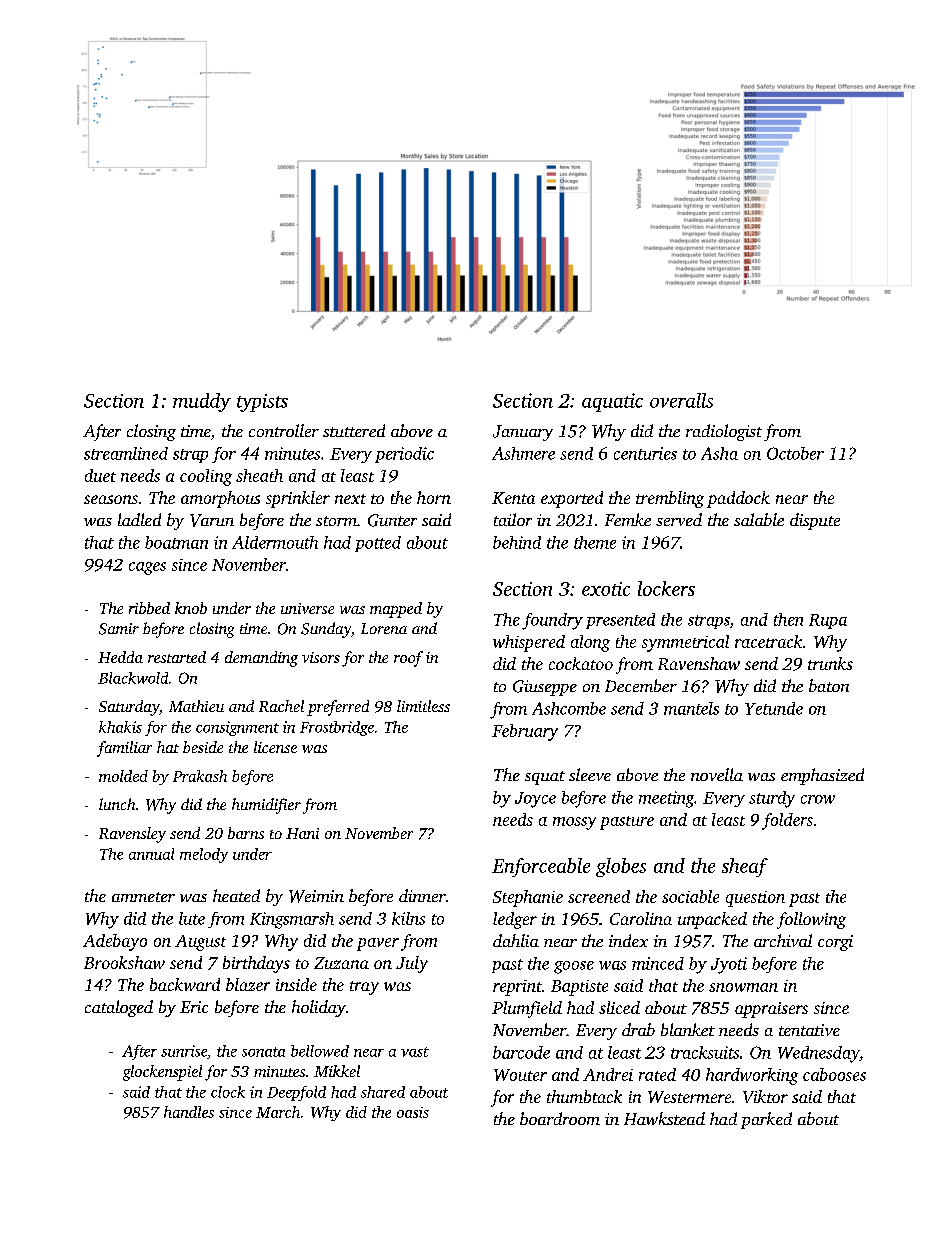 The width and height of the image is (952, 1233). I want to click on overalls, so click(681, 400).
